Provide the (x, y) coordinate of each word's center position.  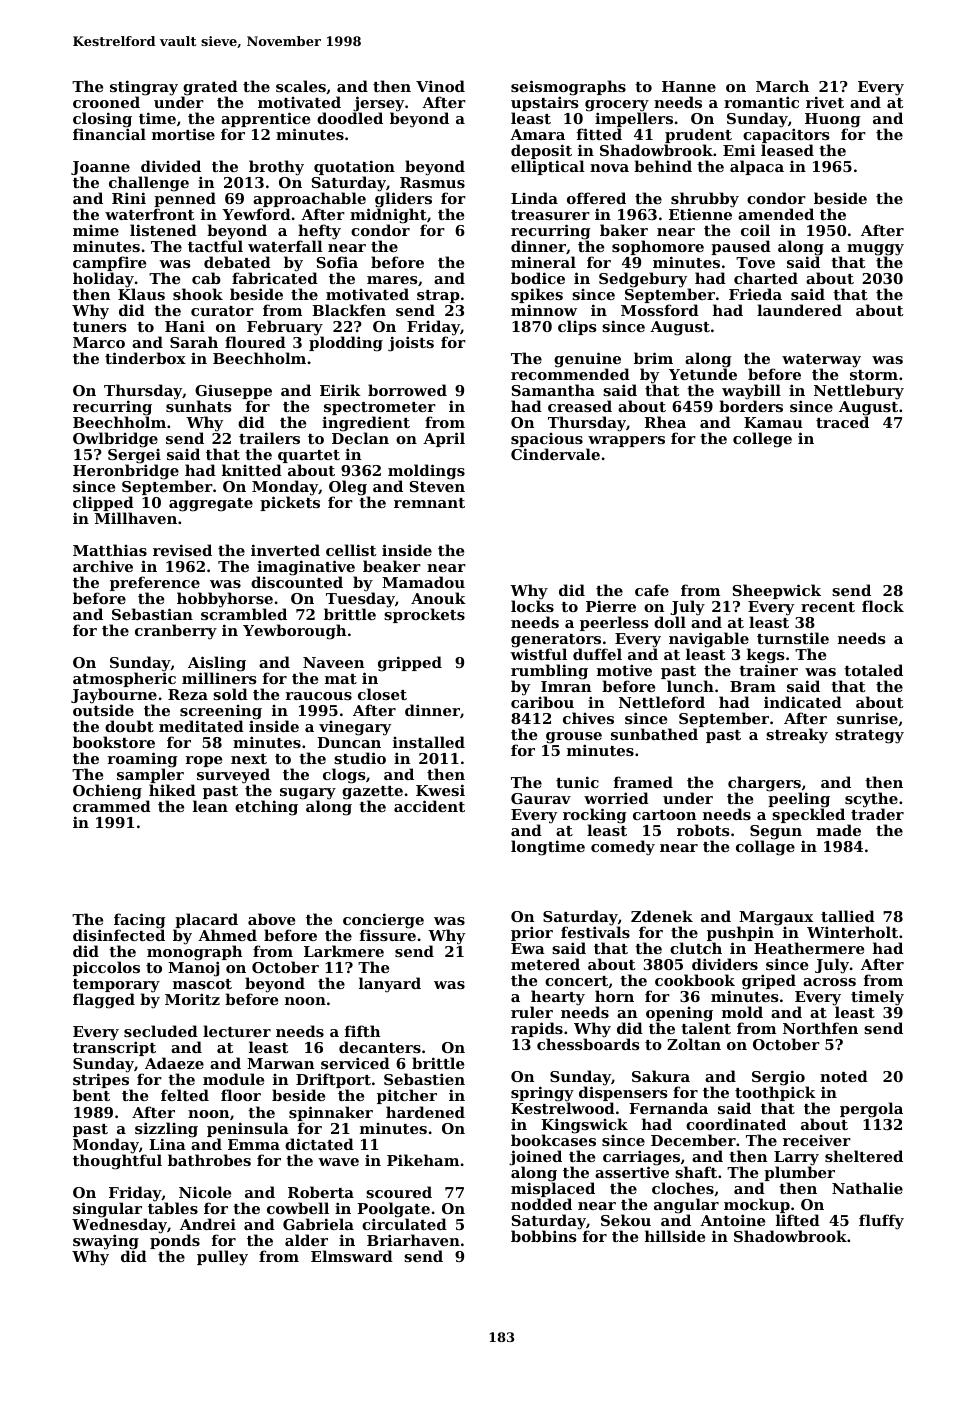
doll (670, 622)
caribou (542, 702)
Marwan (281, 1063)
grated (210, 88)
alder (306, 1240)
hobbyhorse (225, 600)
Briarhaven (413, 1240)
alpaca (757, 167)
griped (769, 982)
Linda (534, 198)
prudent (698, 135)
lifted (798, 1220)
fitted (599, 134)
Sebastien (424, 1079)
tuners (100, 327)
